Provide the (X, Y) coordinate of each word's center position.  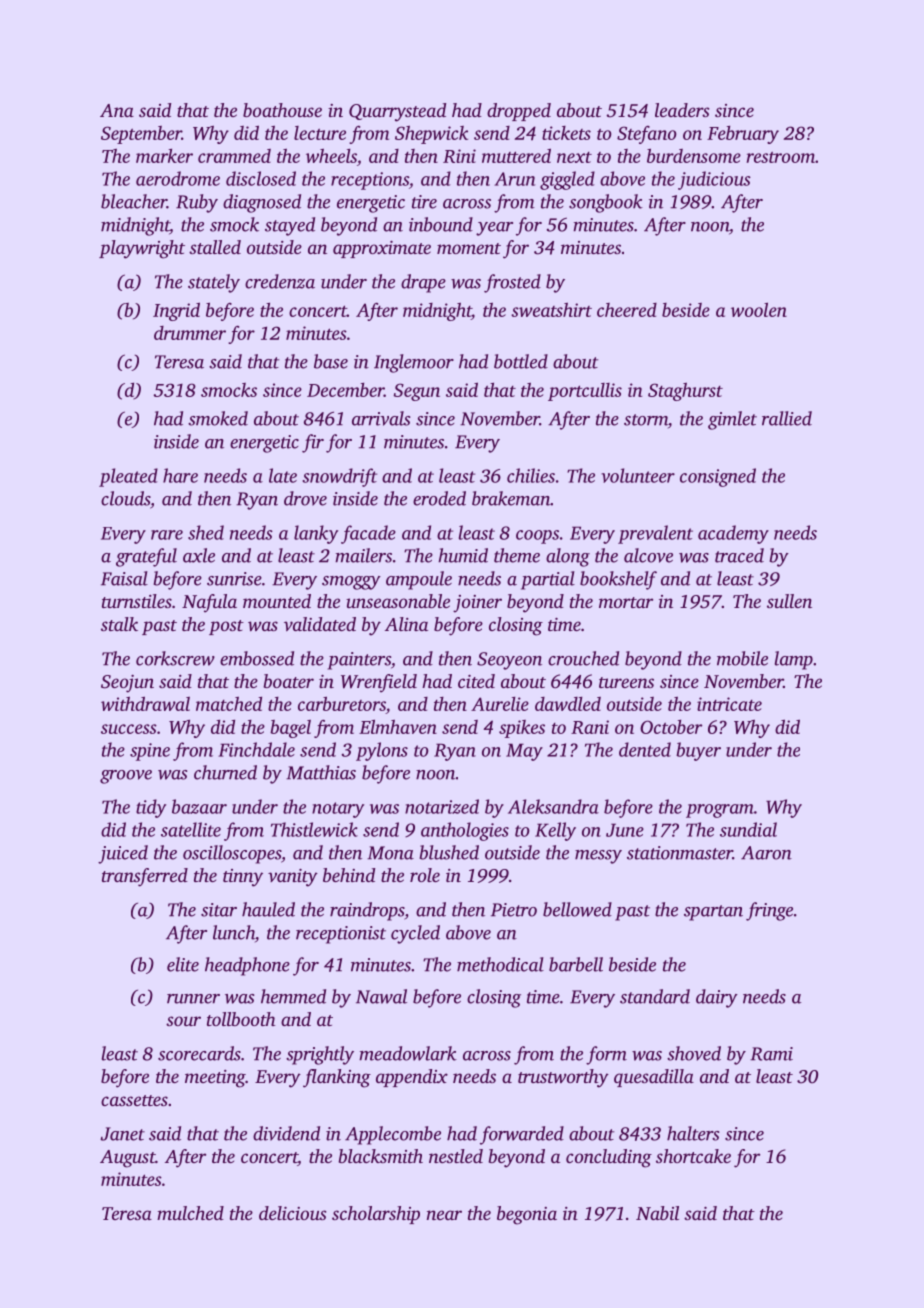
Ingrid (176, 311)
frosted (512, 283)
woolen (759, 310)
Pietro (514, 910)
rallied (787, 418)
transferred (145, 877)
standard (655, 996)
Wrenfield (379, 683)
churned (225, 772)
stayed (290, 226)
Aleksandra (553, 806)
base (331, 361)
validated (320, 624)
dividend (286, 1133)
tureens (626, 682)
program (720, 811)
